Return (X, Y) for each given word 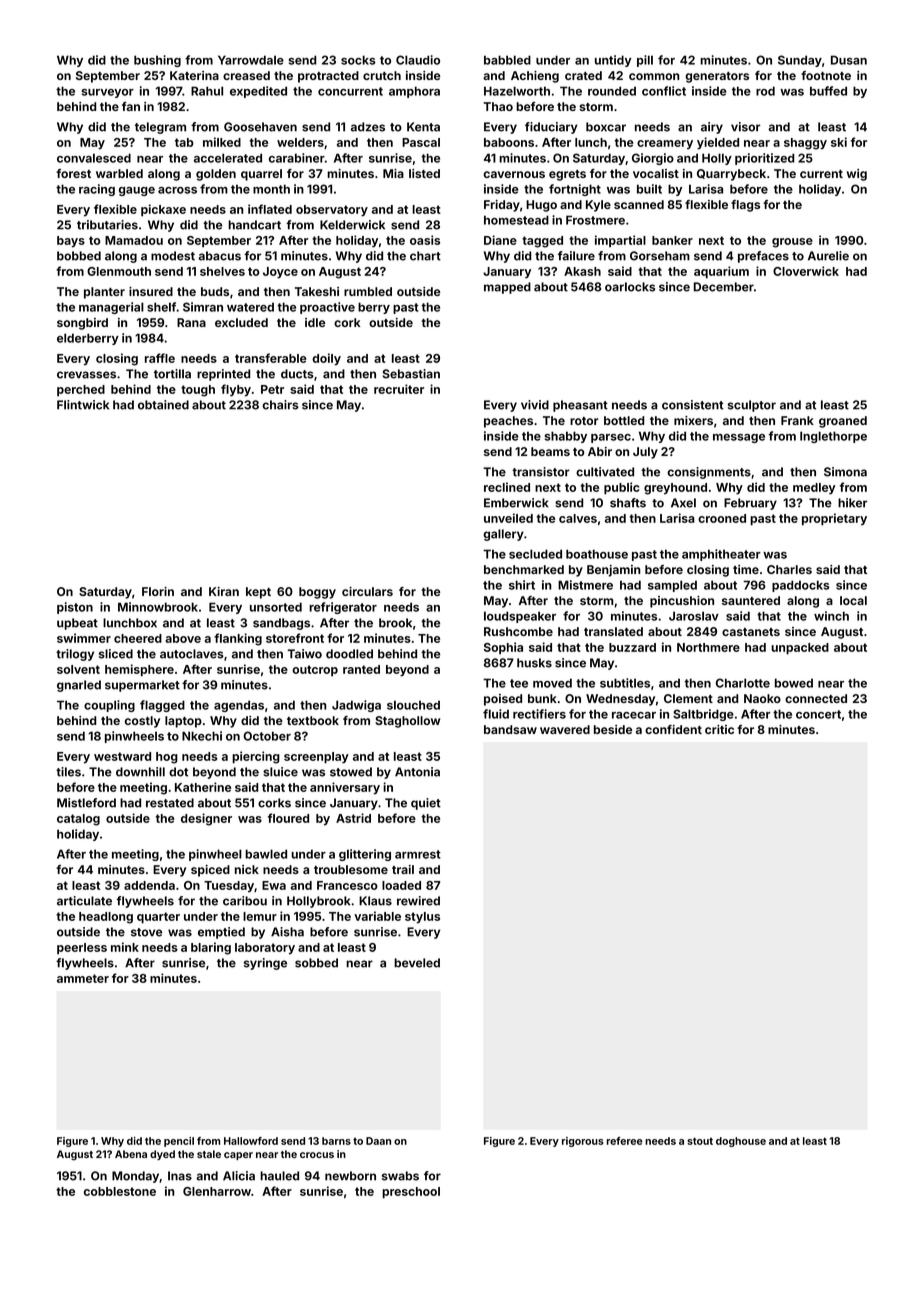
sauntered (751, 600)
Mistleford (86, 803)
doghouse (741, 1142)
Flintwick (83, 405)
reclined (507, 487)
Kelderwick (352, 225)
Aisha (287, 932)
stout (700, 1141)
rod (765, 91)
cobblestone (120, 1191)
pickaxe (163, 210)
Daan (378, 1141)
